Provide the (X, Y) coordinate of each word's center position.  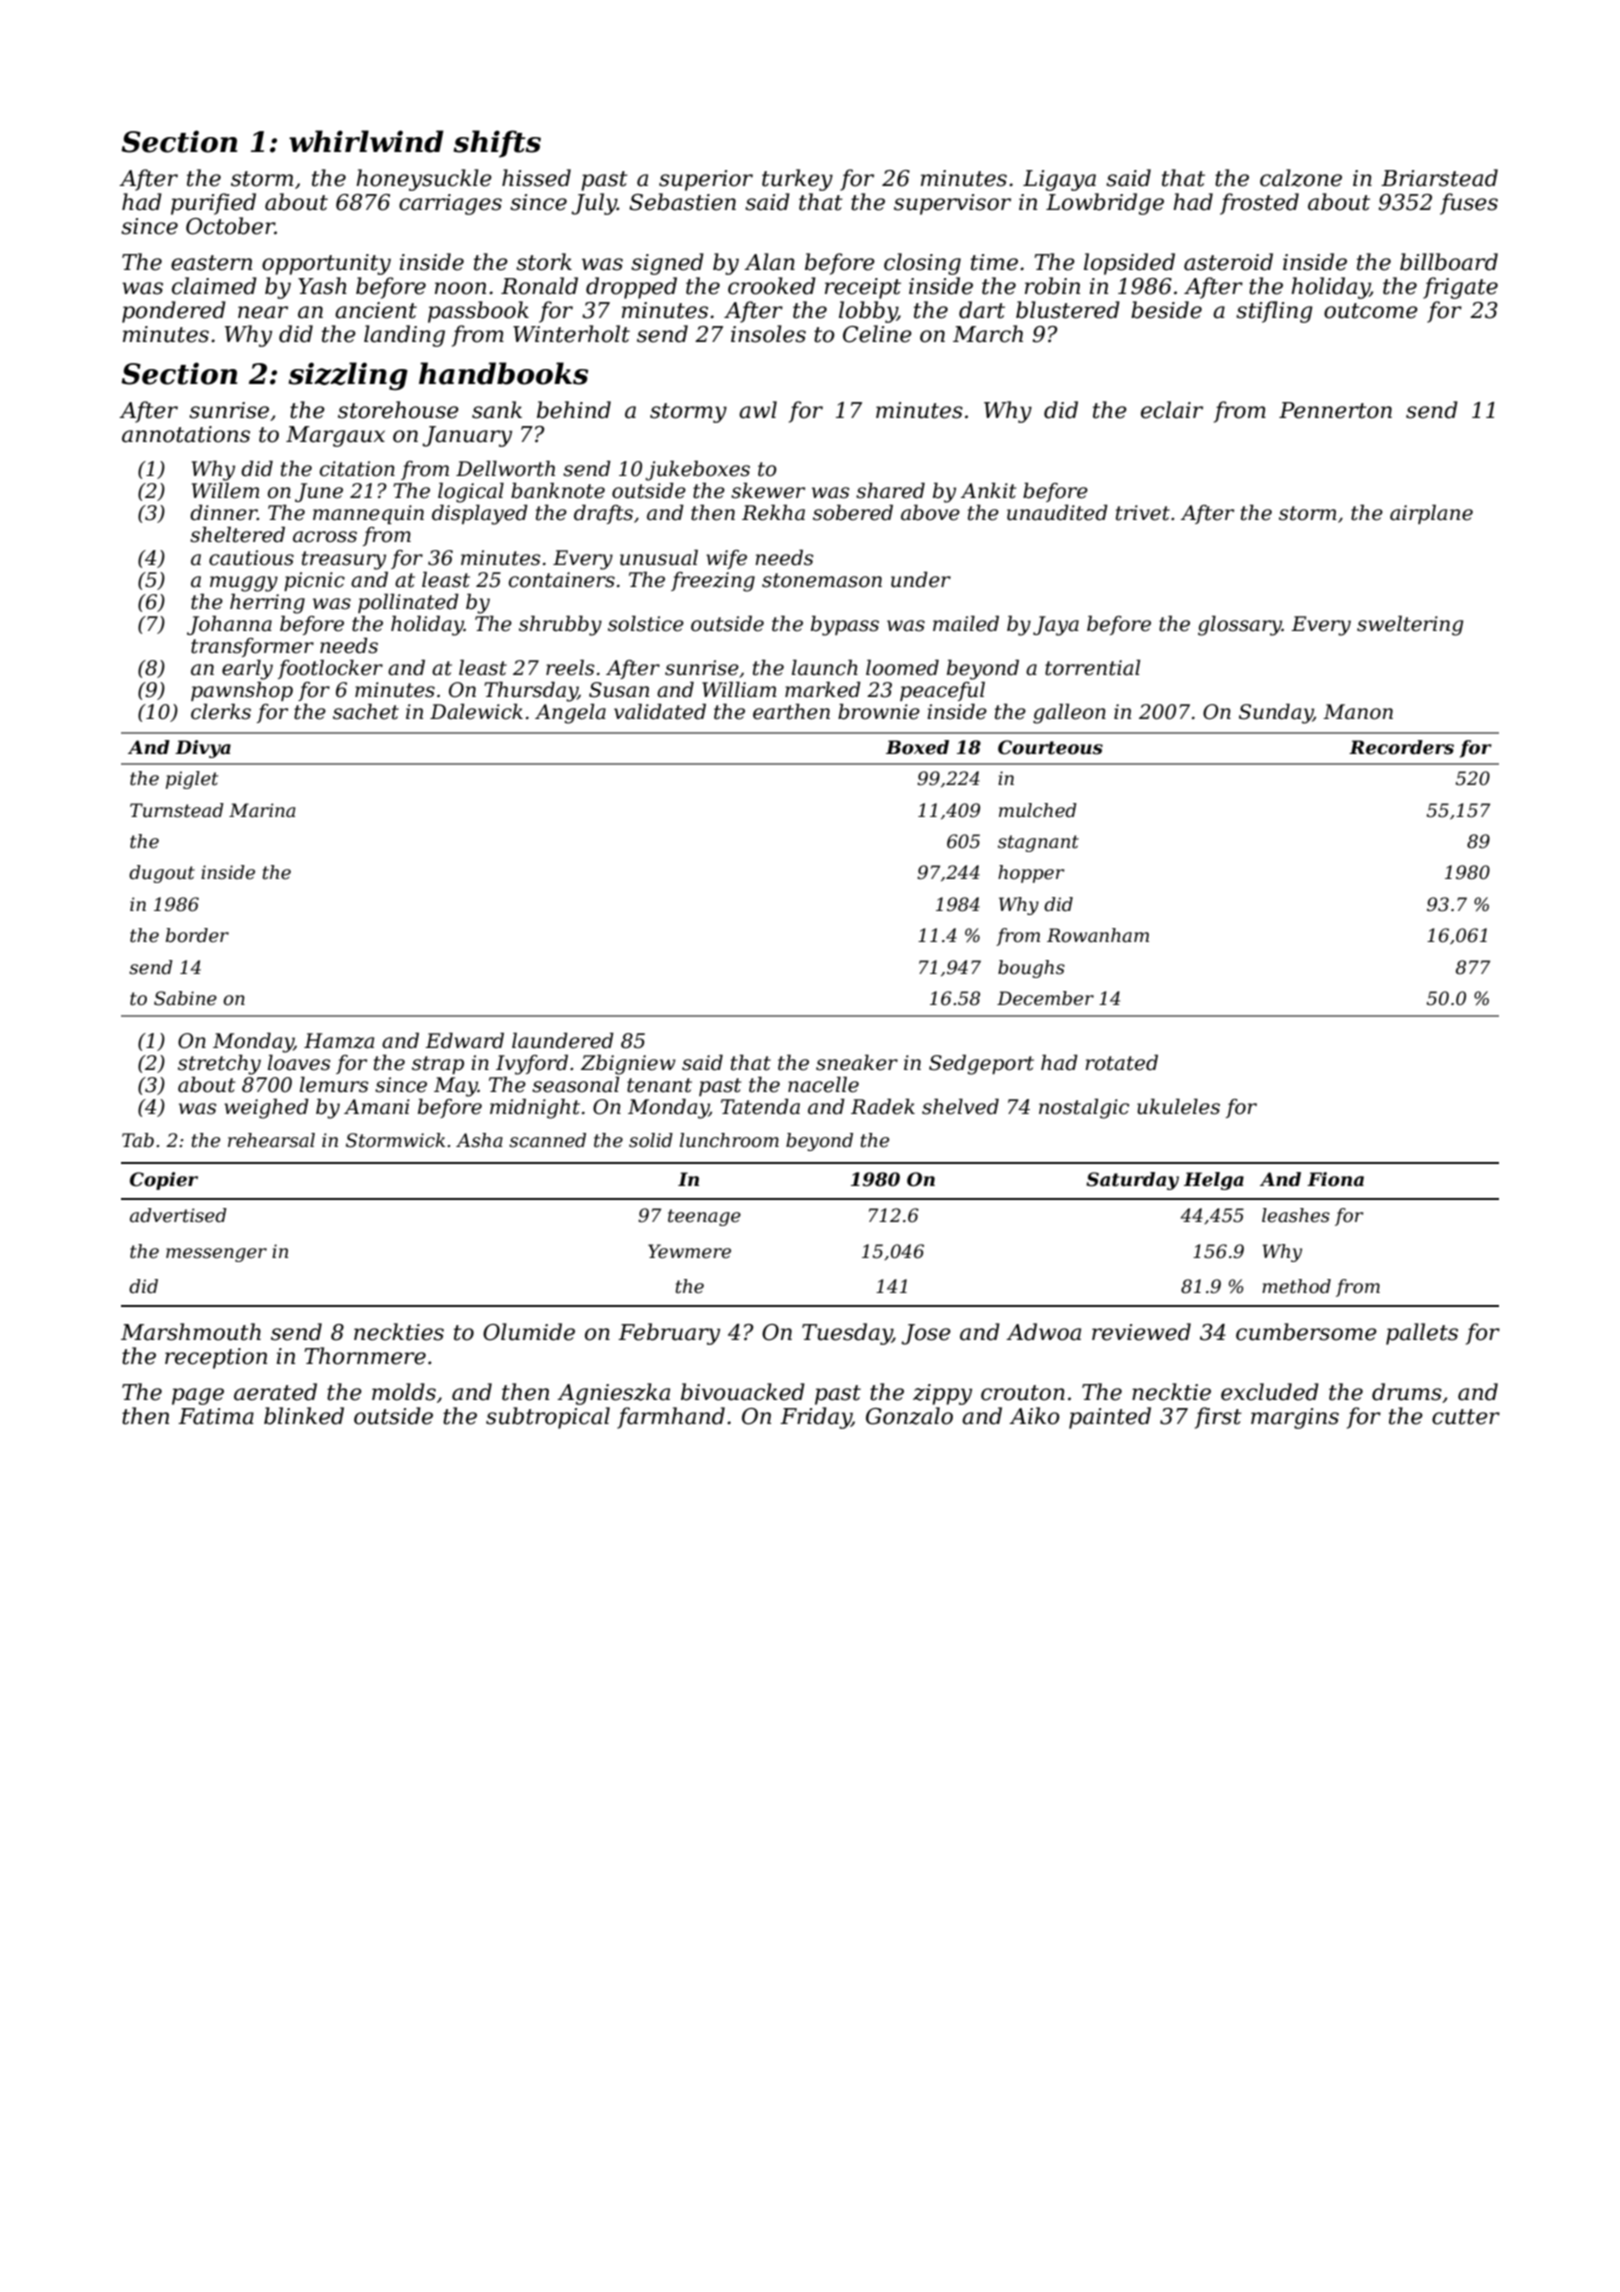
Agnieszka (613, 1394)
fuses (1469, 204)
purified (213, 204)
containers (562, 580)
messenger (216, 1255)
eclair (1172, 410)
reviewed (1141, 1332)
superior (706, 180)
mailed (966, 623)
